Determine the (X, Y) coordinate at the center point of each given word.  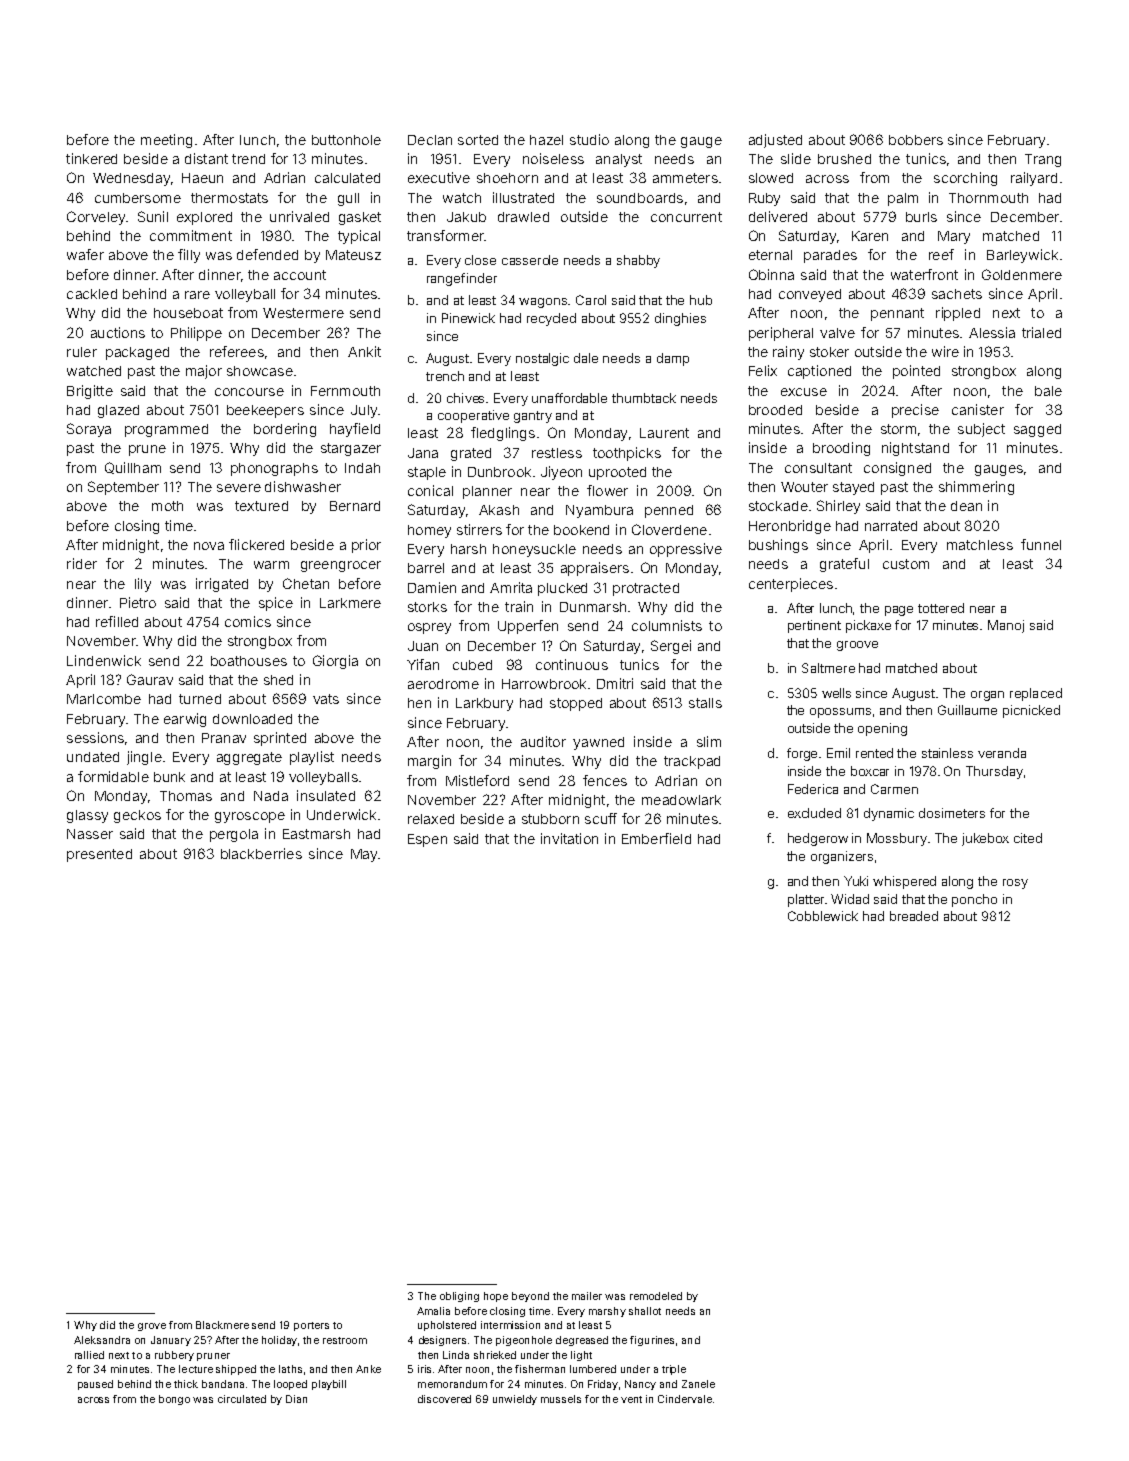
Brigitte (90, 392)
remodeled (656, 1296)
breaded (914, 916)
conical (430, 490)
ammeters (685, 178)
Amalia (433, 1311)
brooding (841, 449)
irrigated (222, 585)
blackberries (261, 853)
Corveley (96, 218)
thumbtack (644, 398)
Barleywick (1022, 256)
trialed (1041, 332)
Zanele (698, 1384)
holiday (279, 1341)
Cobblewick (823, 916)
